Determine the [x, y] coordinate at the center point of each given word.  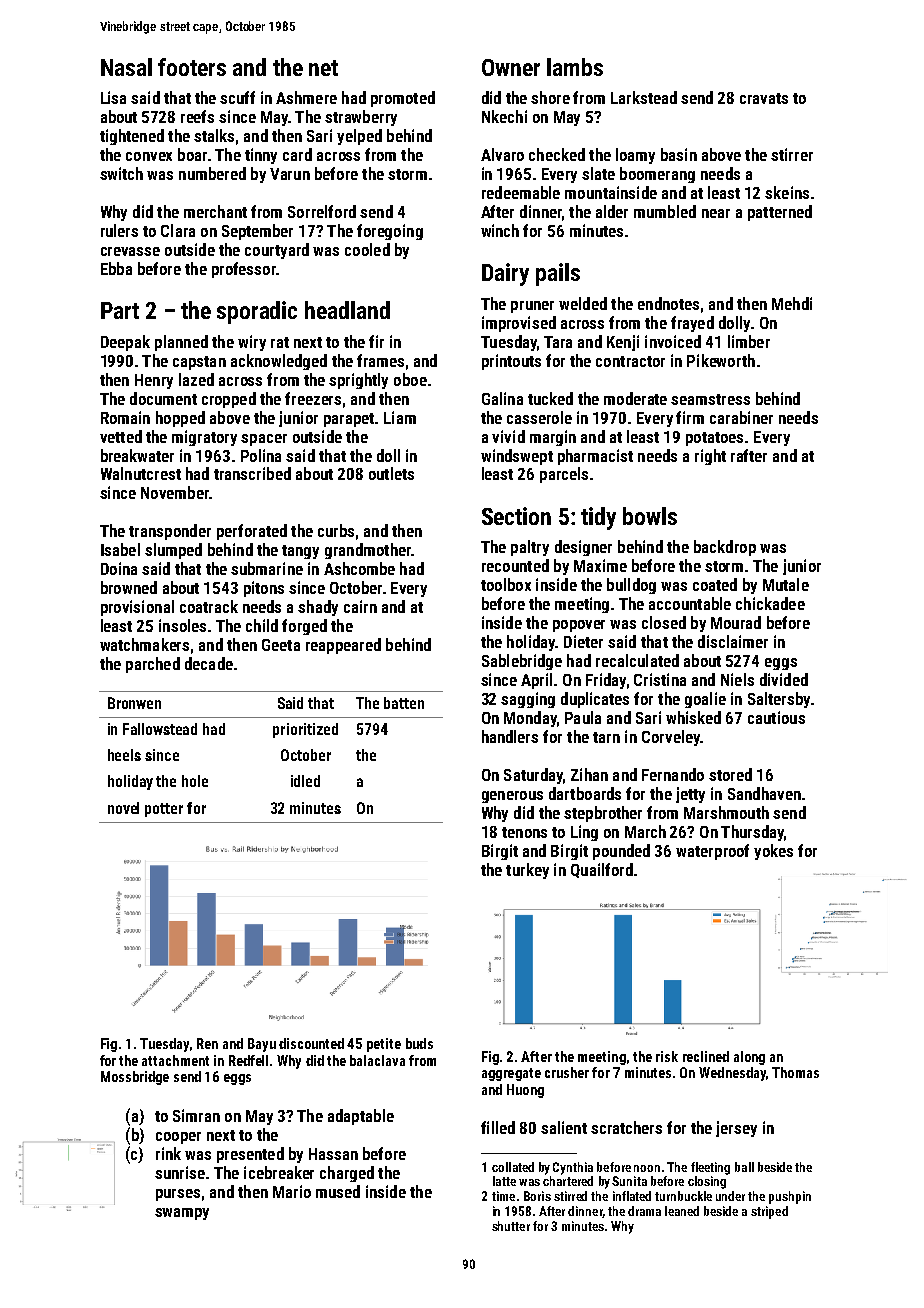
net [323, 68]
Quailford [602, 870]
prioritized [305, 730]
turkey [527, 871]
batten [404, 703]
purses [178, 1195]
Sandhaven [764, 793]
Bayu [262, 1045]
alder [612, 211]
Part [120, 310]
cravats [764, 98]
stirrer [792, 154]
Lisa [113, 97]
